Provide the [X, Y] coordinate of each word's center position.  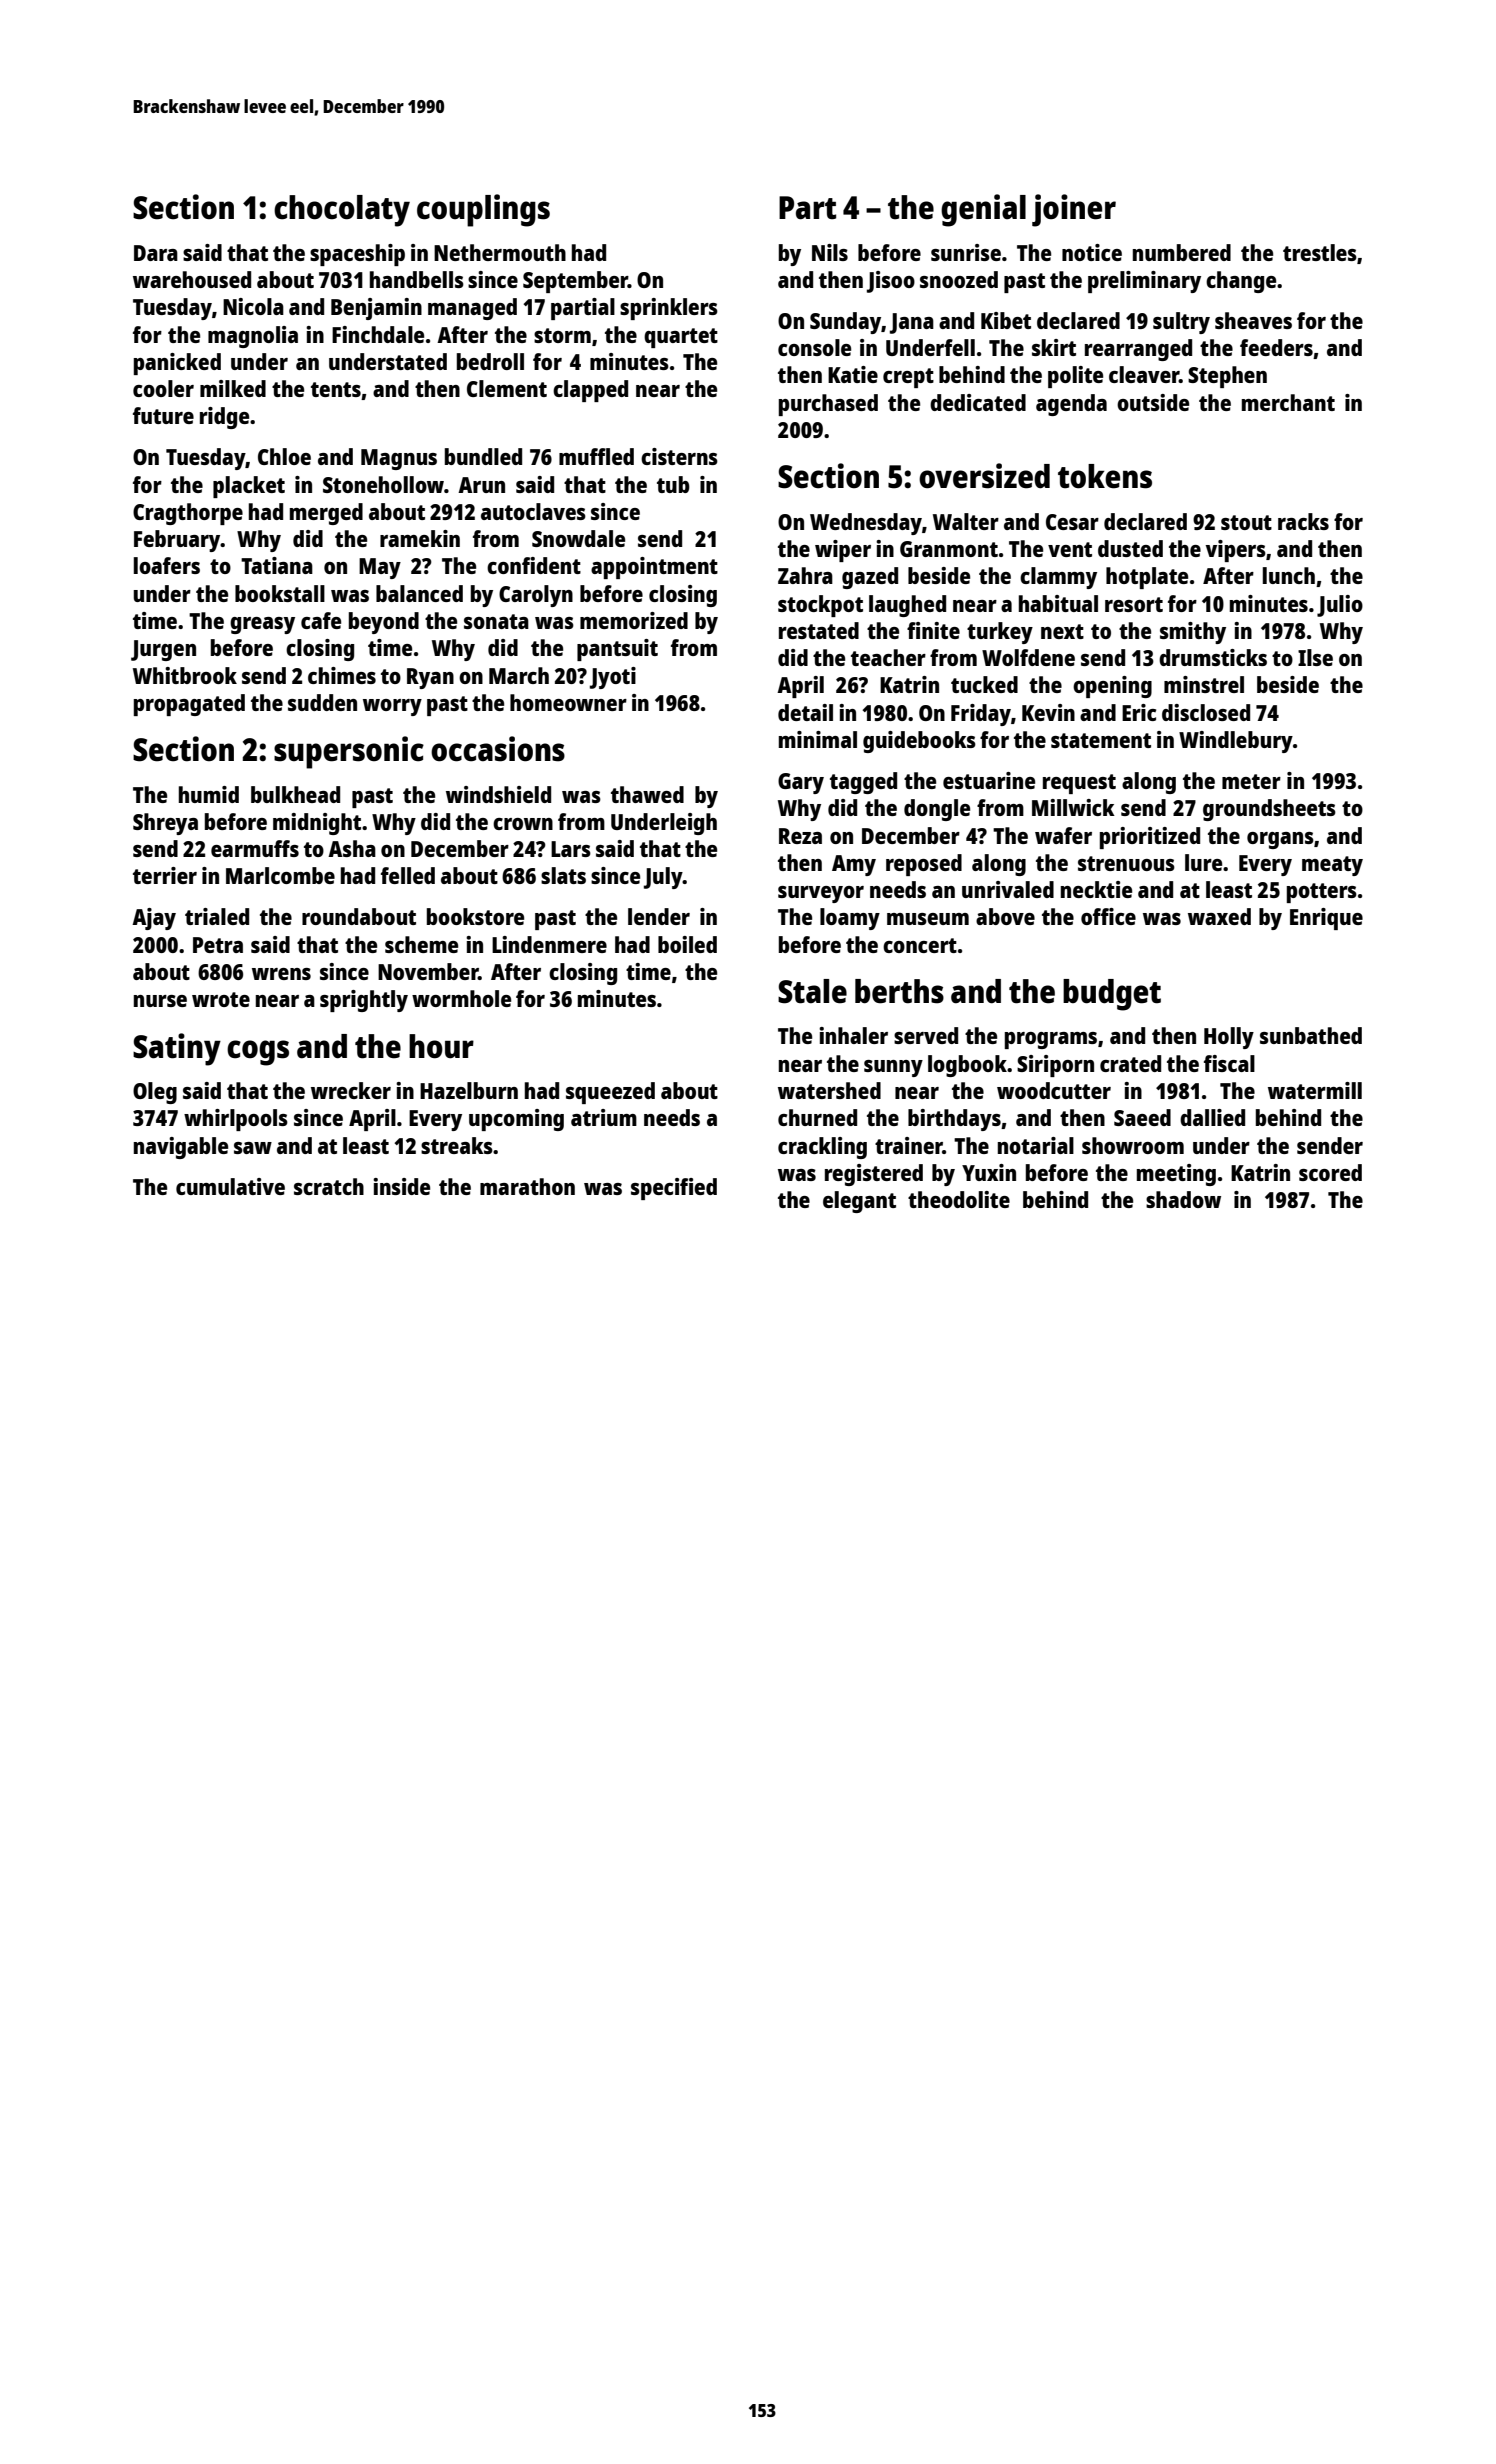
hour [441, 1046]
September [575, 282]
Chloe [284, 456]
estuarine [989, 780]
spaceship [357, 255]
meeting [1176, 1175]
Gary [801, 783]
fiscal [1229, 1063]
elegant [859, 1202]
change [1241, 282]
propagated [189, 705]
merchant [1288, 402]
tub [673, 484]
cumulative [230, 1186]
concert [920, 945]
